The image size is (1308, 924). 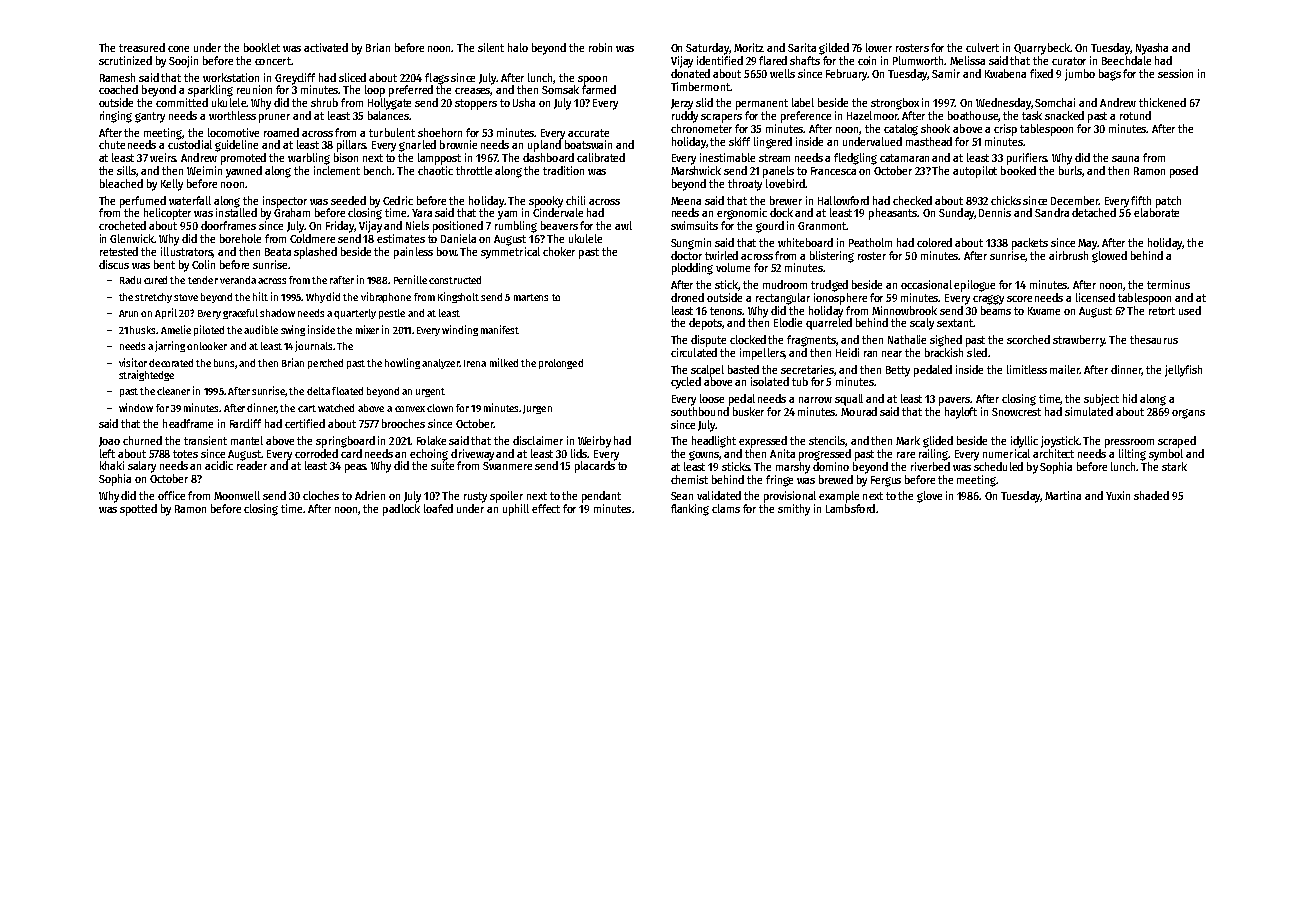 What do you see at coordinates (563, 170) in the document?
I see `tradition` at bounding box center [563, 170].
